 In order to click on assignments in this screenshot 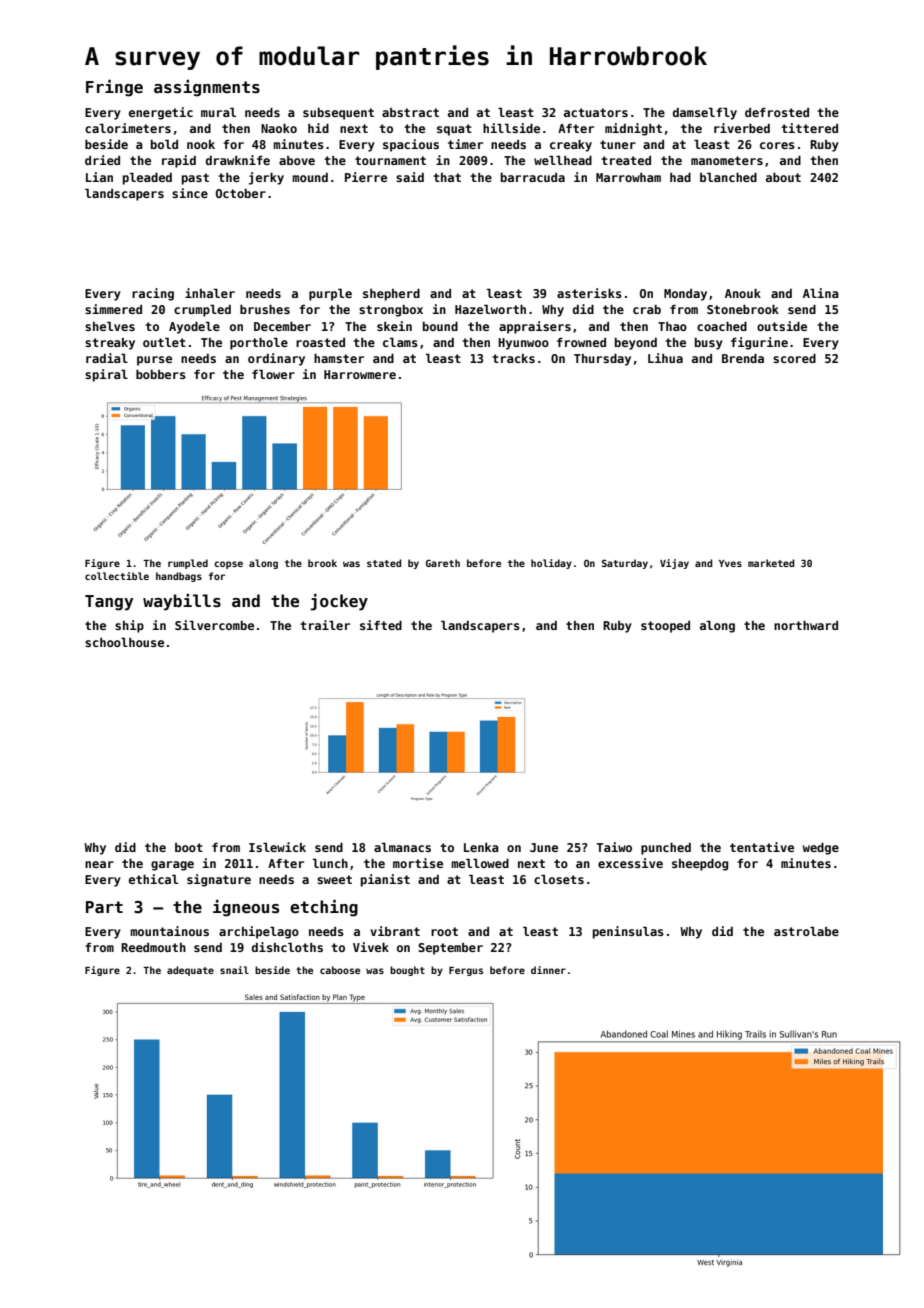, I will do `click(207, 88)`.
